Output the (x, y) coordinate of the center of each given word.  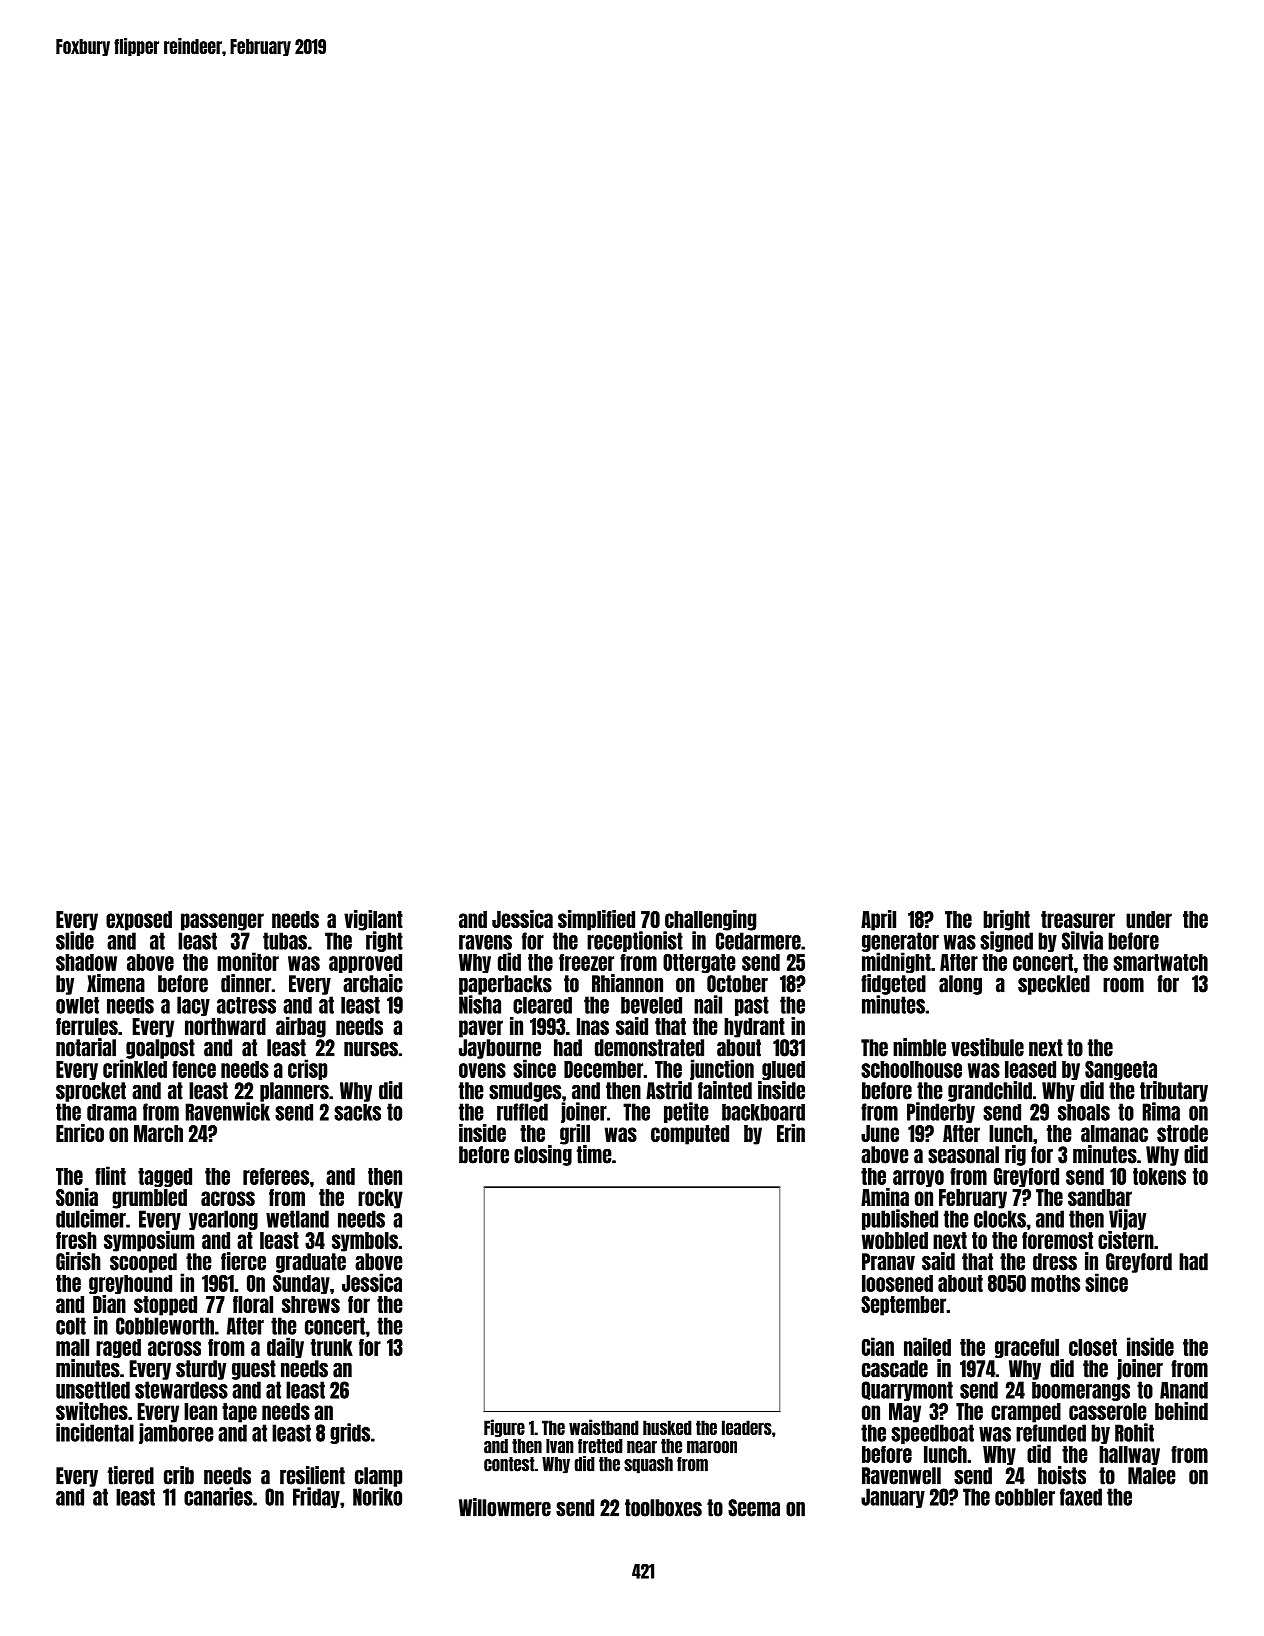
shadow (86, 962)
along (960, 985)
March (158, 1133)
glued (783, 1070)
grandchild (990, 1091)
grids (350, 1433)
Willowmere (505, 1507)
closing (543, 1155)
